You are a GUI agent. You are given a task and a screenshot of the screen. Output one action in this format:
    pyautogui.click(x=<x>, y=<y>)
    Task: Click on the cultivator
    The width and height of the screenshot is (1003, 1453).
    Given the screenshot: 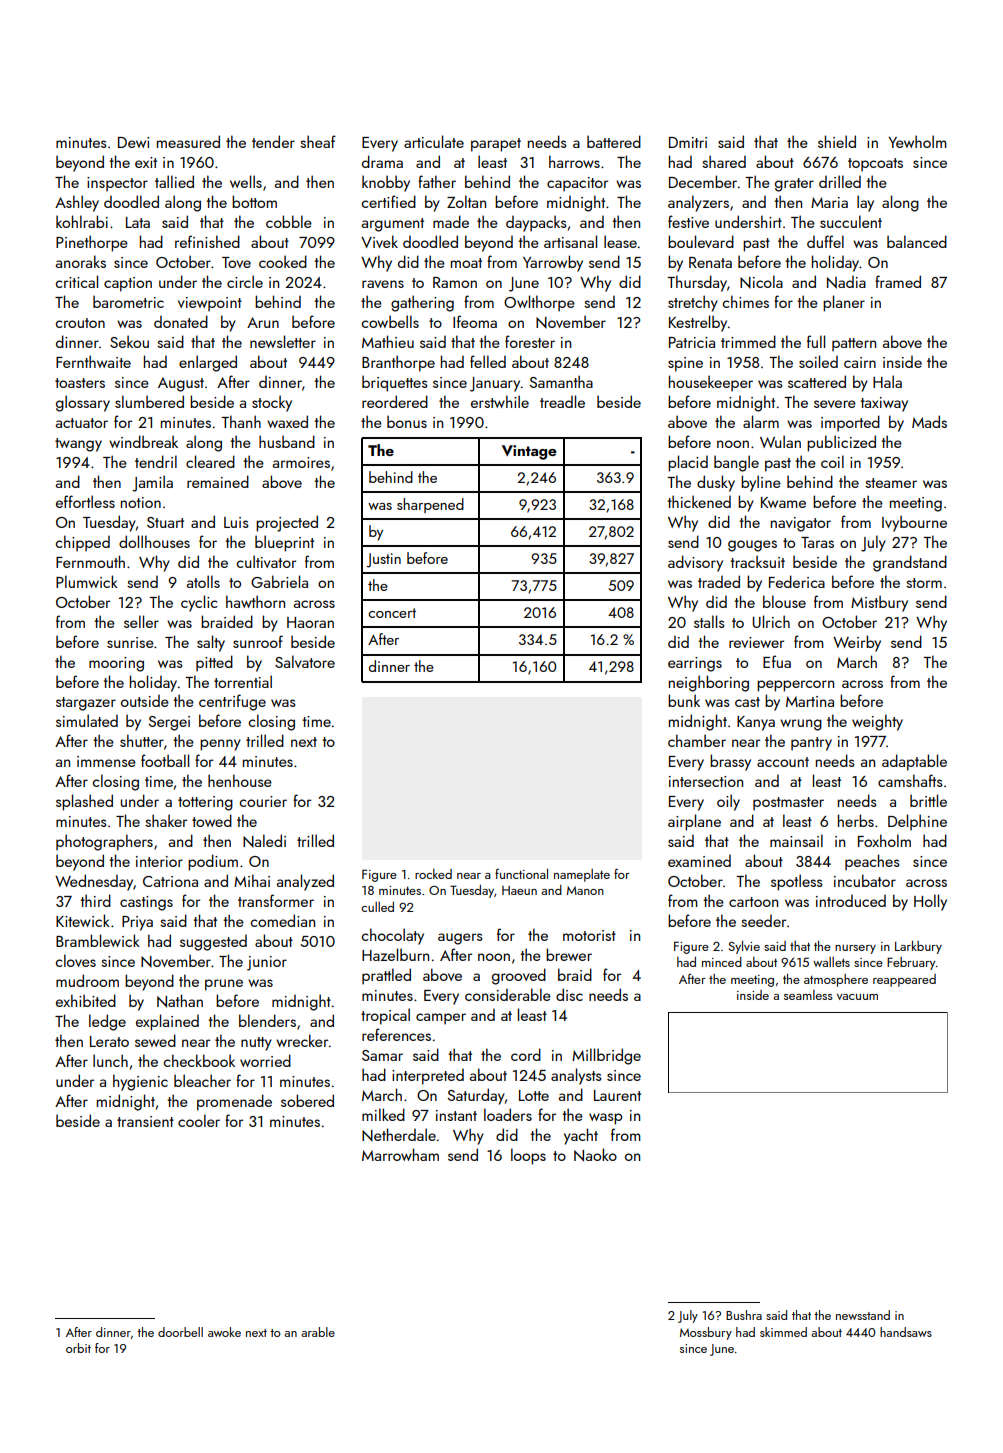 What is the action you would take?
    pyautogui.click(x=266, y=561)
